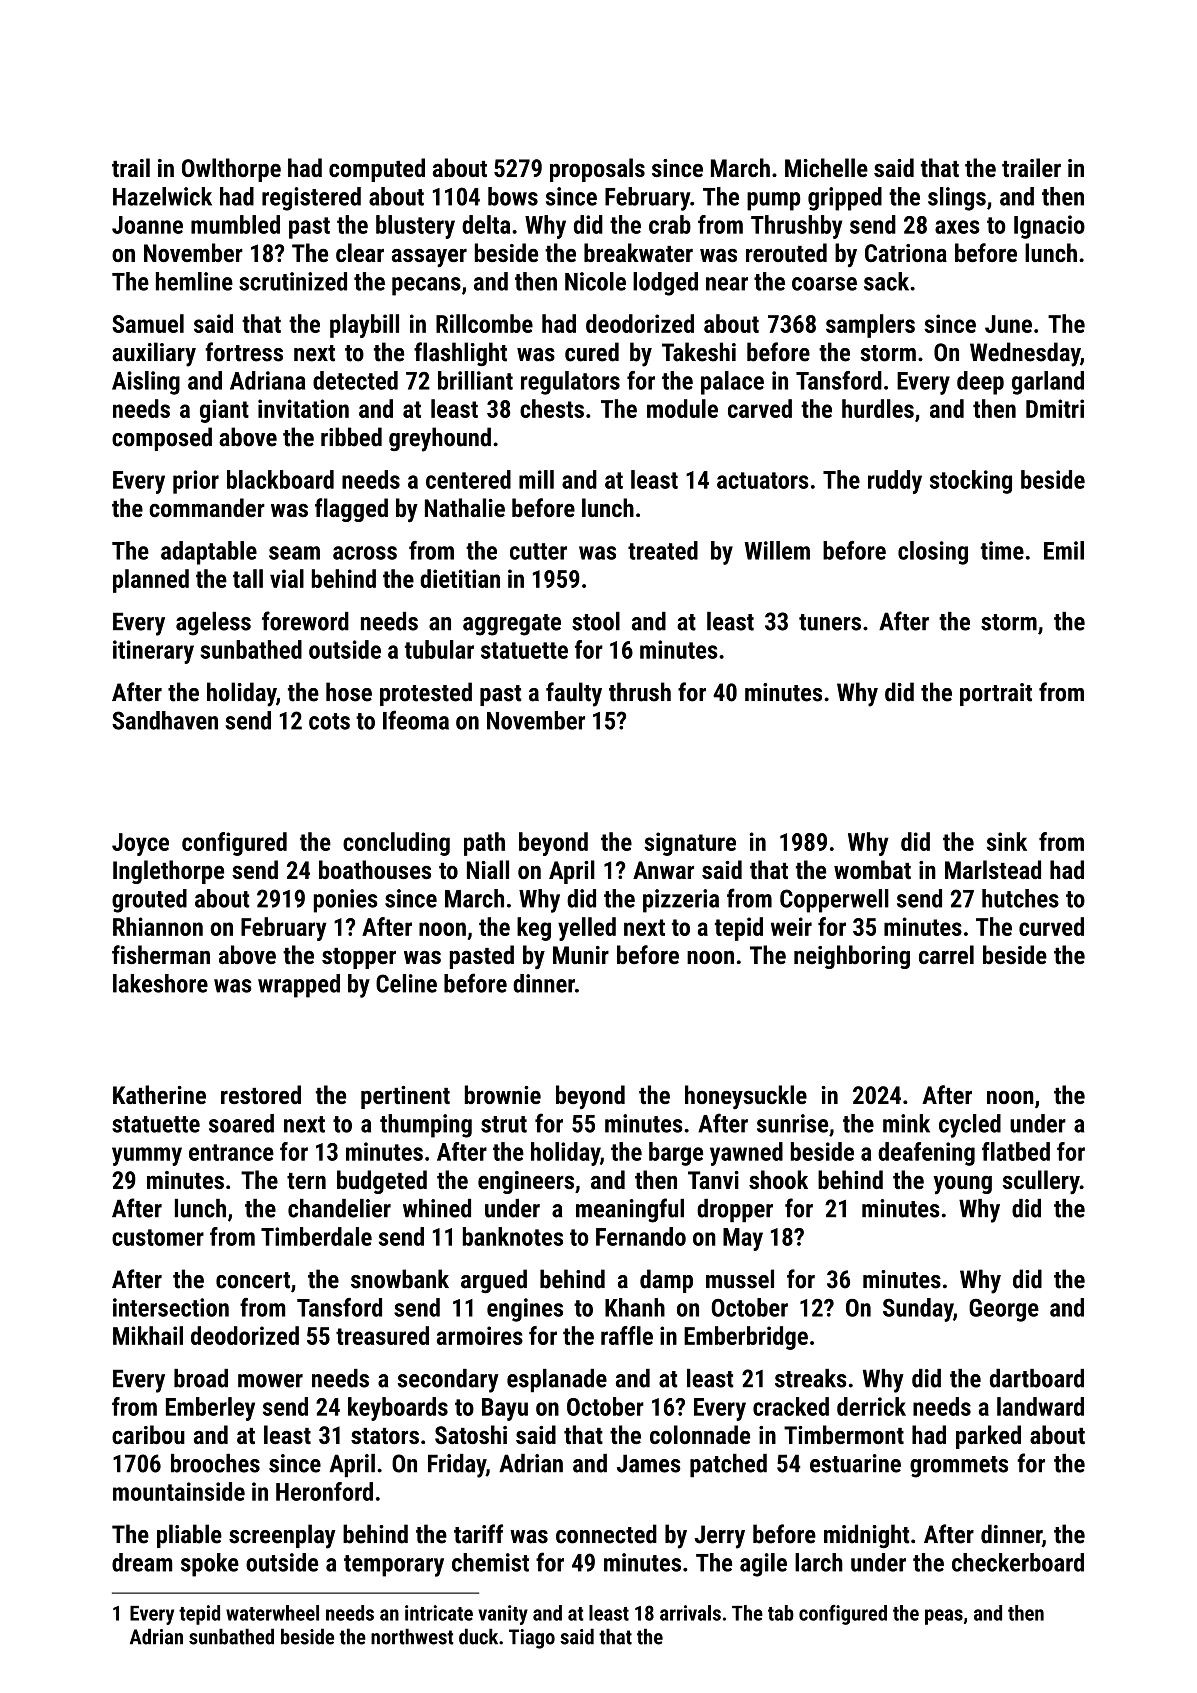 The height and width of the document is (1693, 1197). Describe the element at coordinates (690, 1613) in the document. I see `arrivals` at that location.
